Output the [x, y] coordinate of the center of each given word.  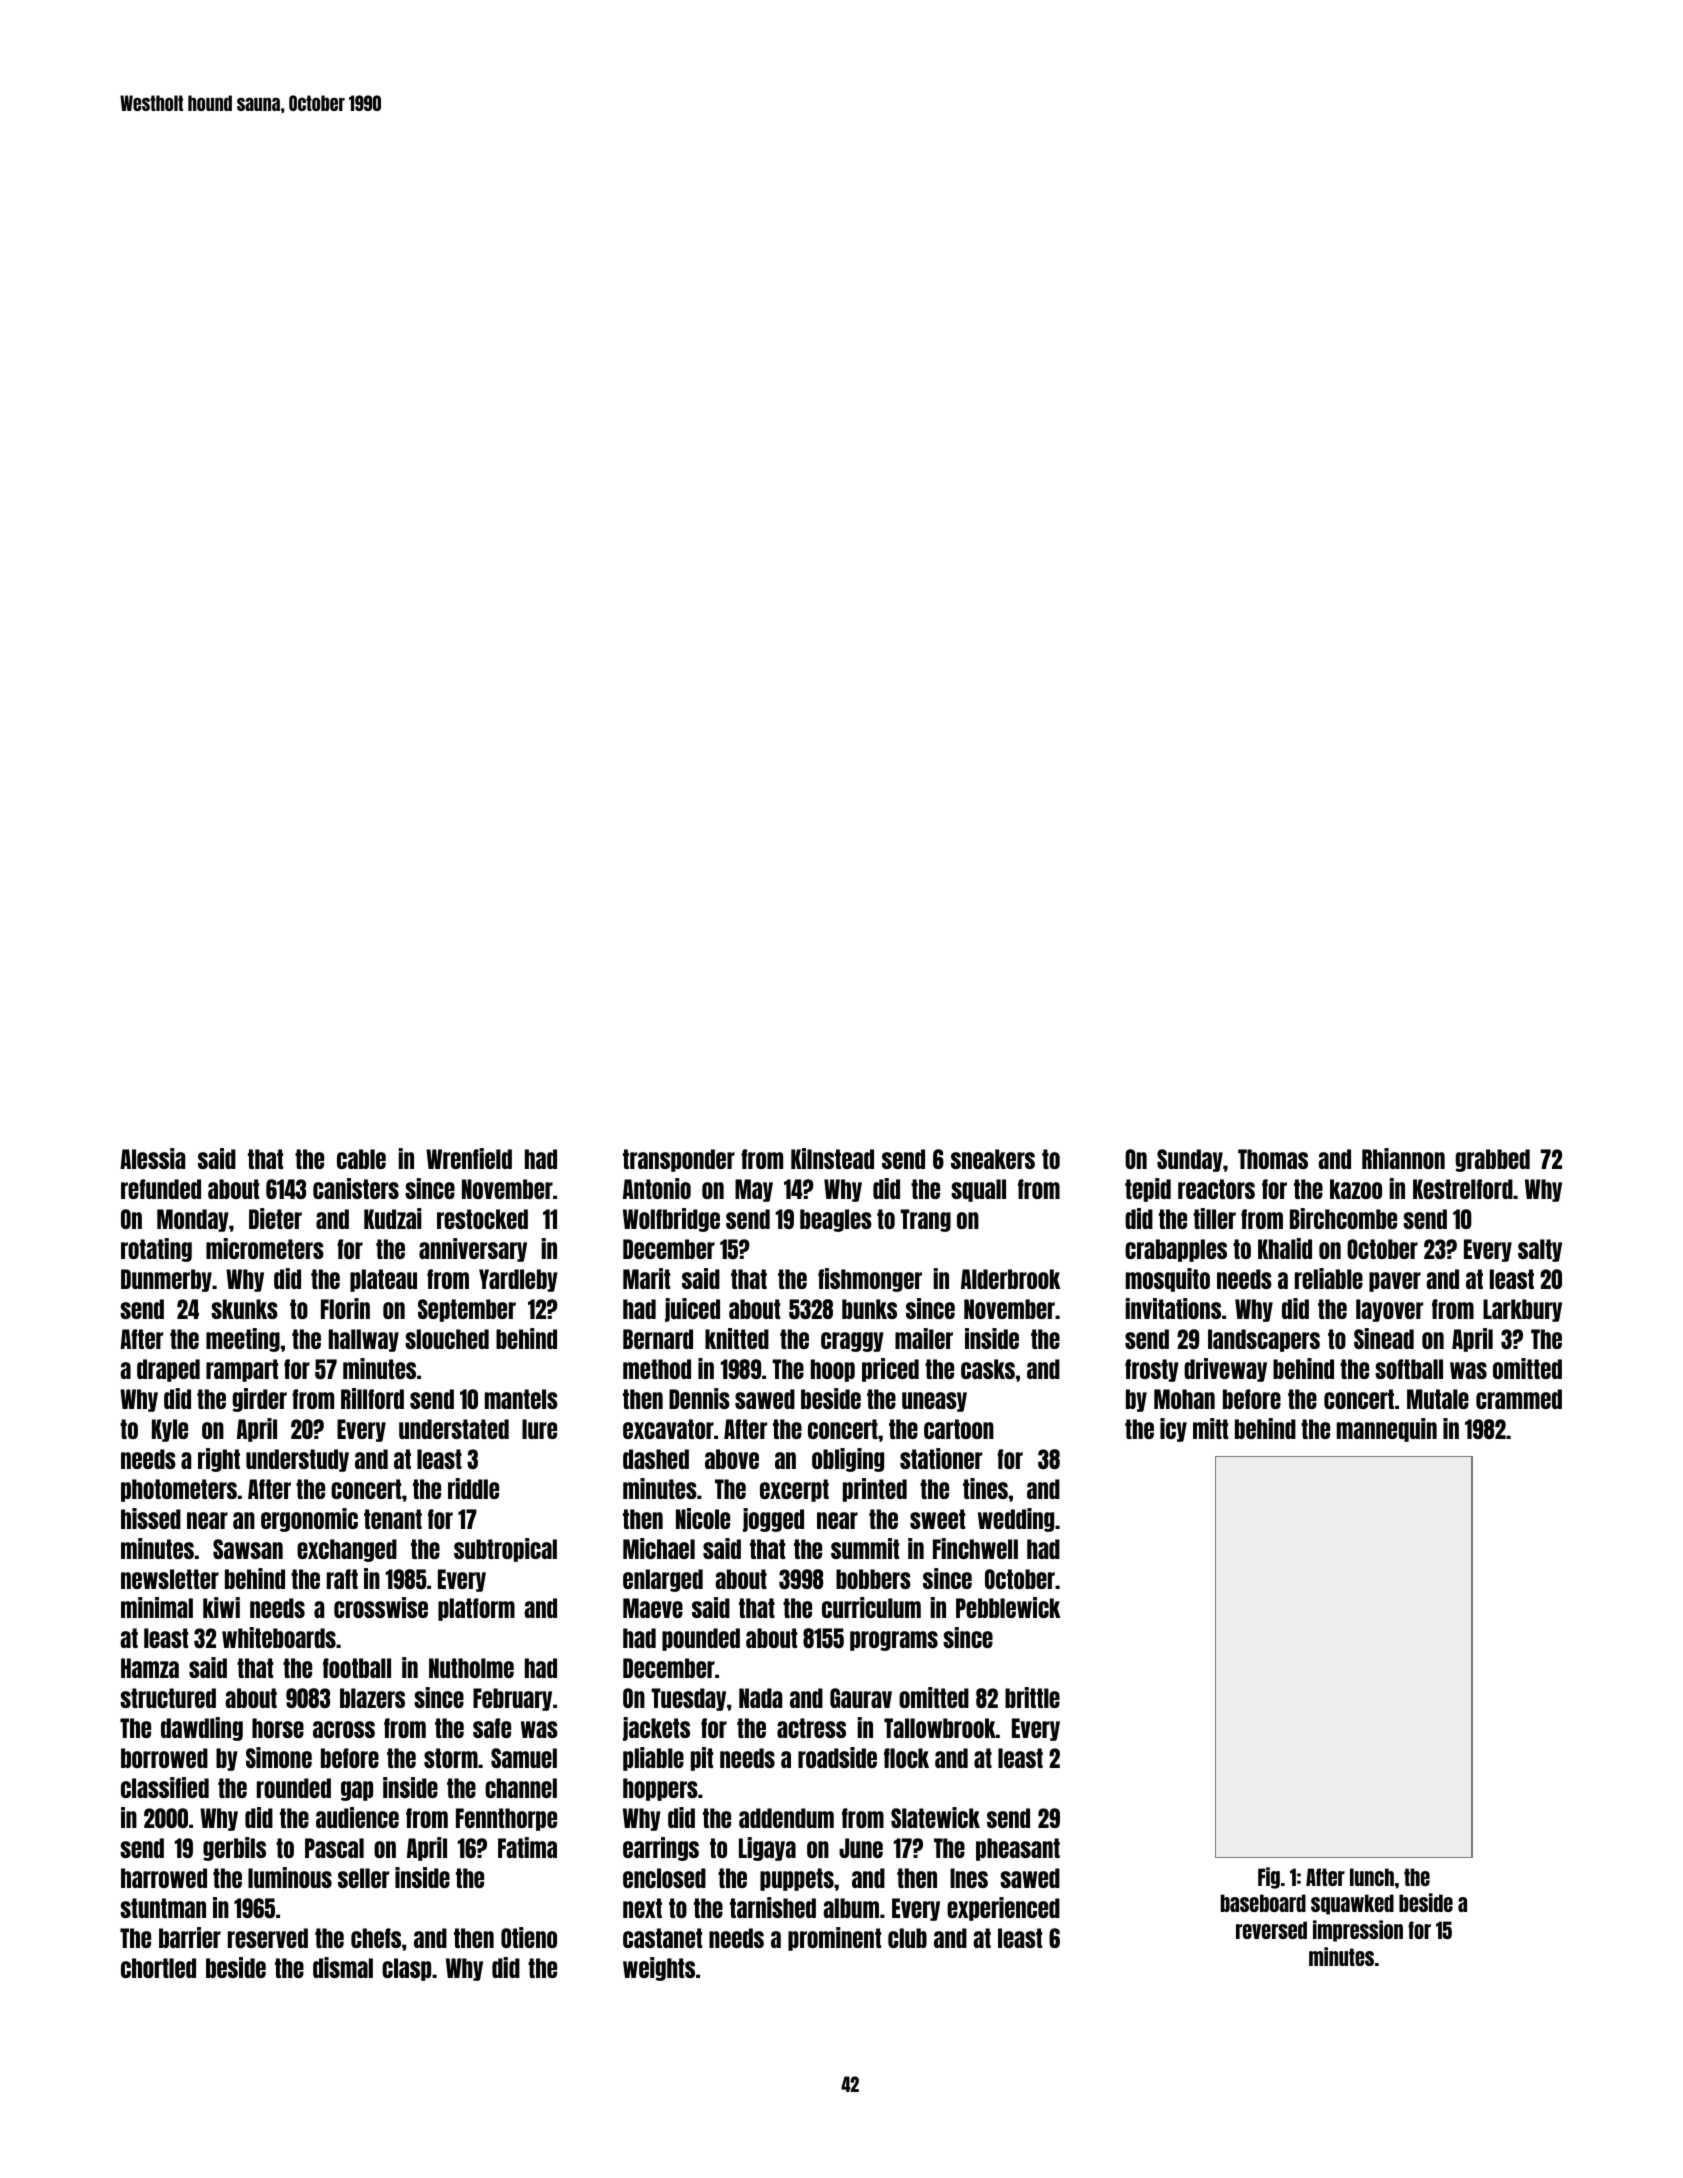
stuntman [163, 1908]
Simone [279, 1757]
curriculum [871, 1607]
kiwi [221, 1607]
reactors [1216, 1189]
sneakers [993, 1159]
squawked [1352, 1904]
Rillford [372, 1398]
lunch [1372, 1877]
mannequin [1387, 1430]
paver [1395, 1282]
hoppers [660, 1789]
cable [361, 1159]
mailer [924, 1338]
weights [659, 1969]
